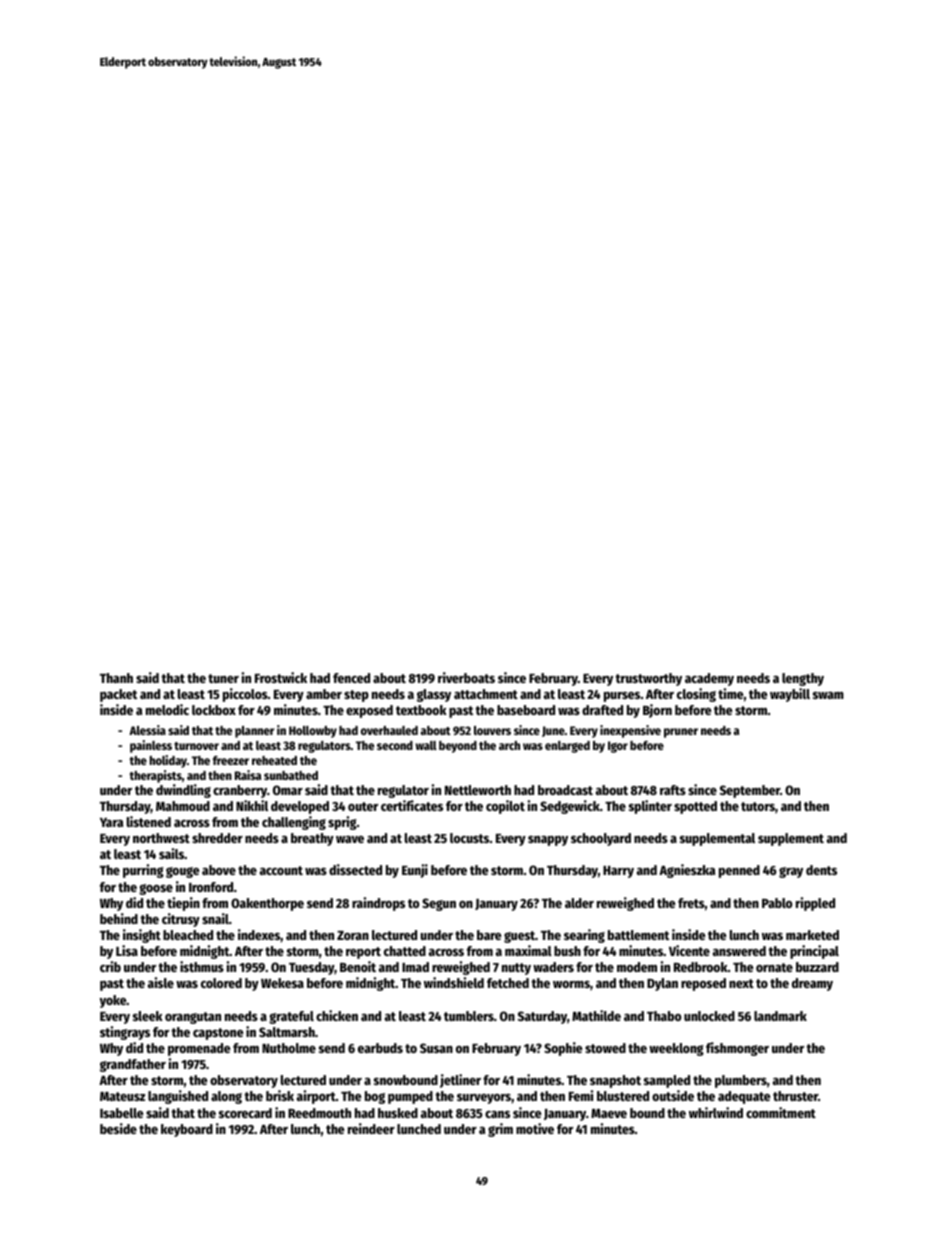 This screenshot has height=1233, width=952. I want to click on keyboard, so click(187, 1130).
